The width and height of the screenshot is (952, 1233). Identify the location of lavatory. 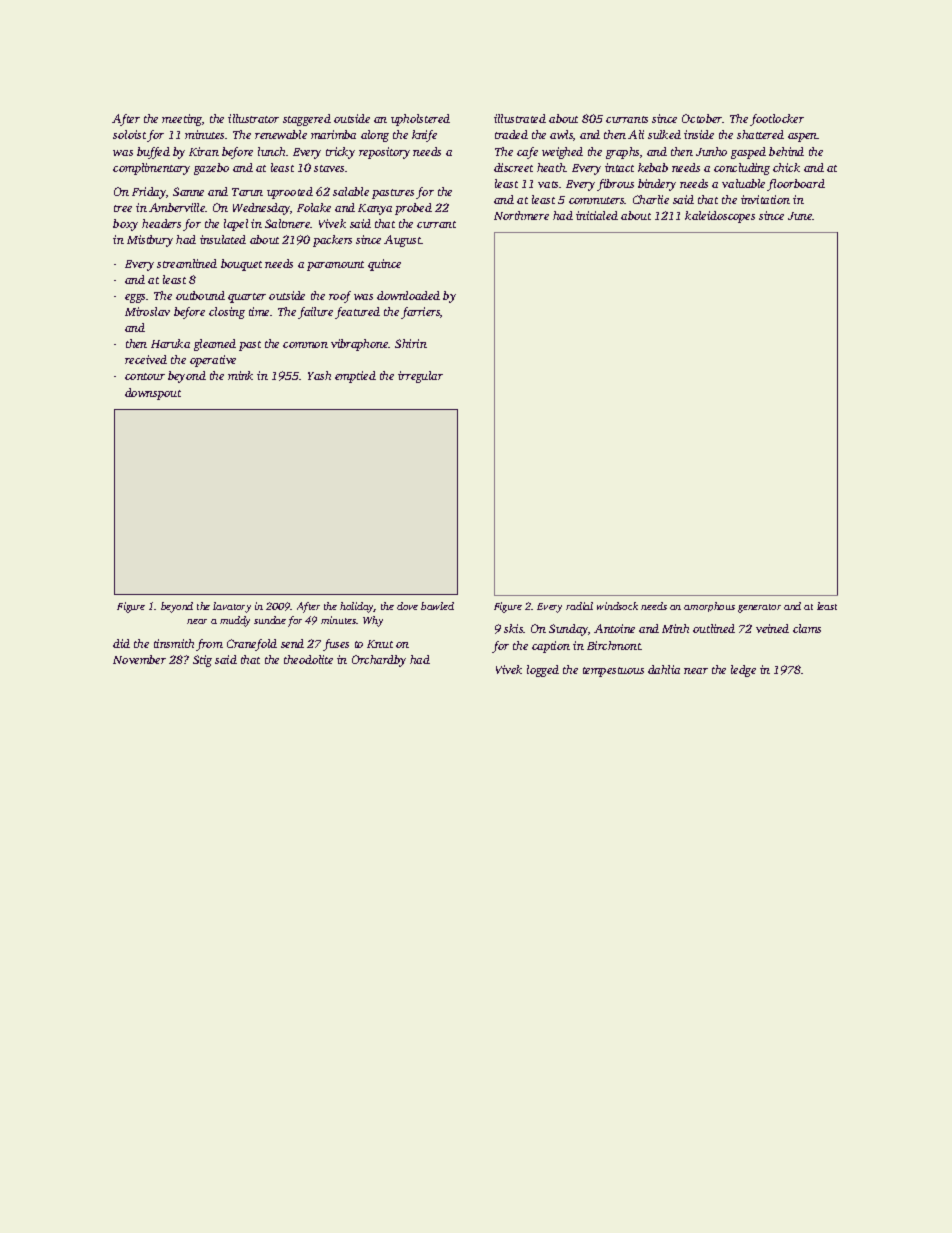
(232, 607).
